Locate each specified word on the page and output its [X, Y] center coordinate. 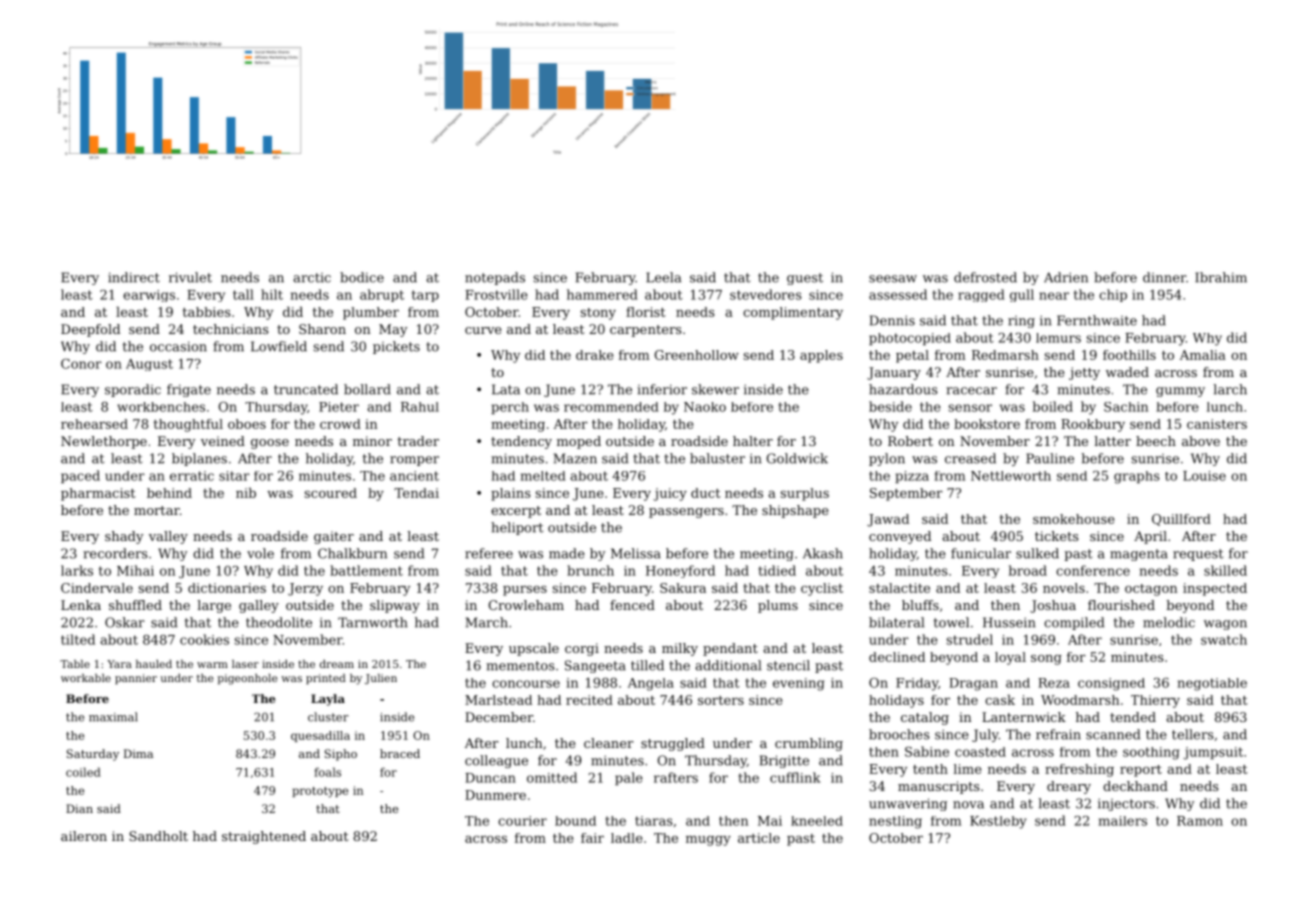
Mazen [575, 458]
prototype [320, 792]
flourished [1121, 605]
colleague [496, 761]
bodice [362, 277]
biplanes [199, 459]
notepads [495, 278]
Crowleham [526, 605]
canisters [1217, 424]
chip [1113, 295]
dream [337, 664]
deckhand [1135, 786]
